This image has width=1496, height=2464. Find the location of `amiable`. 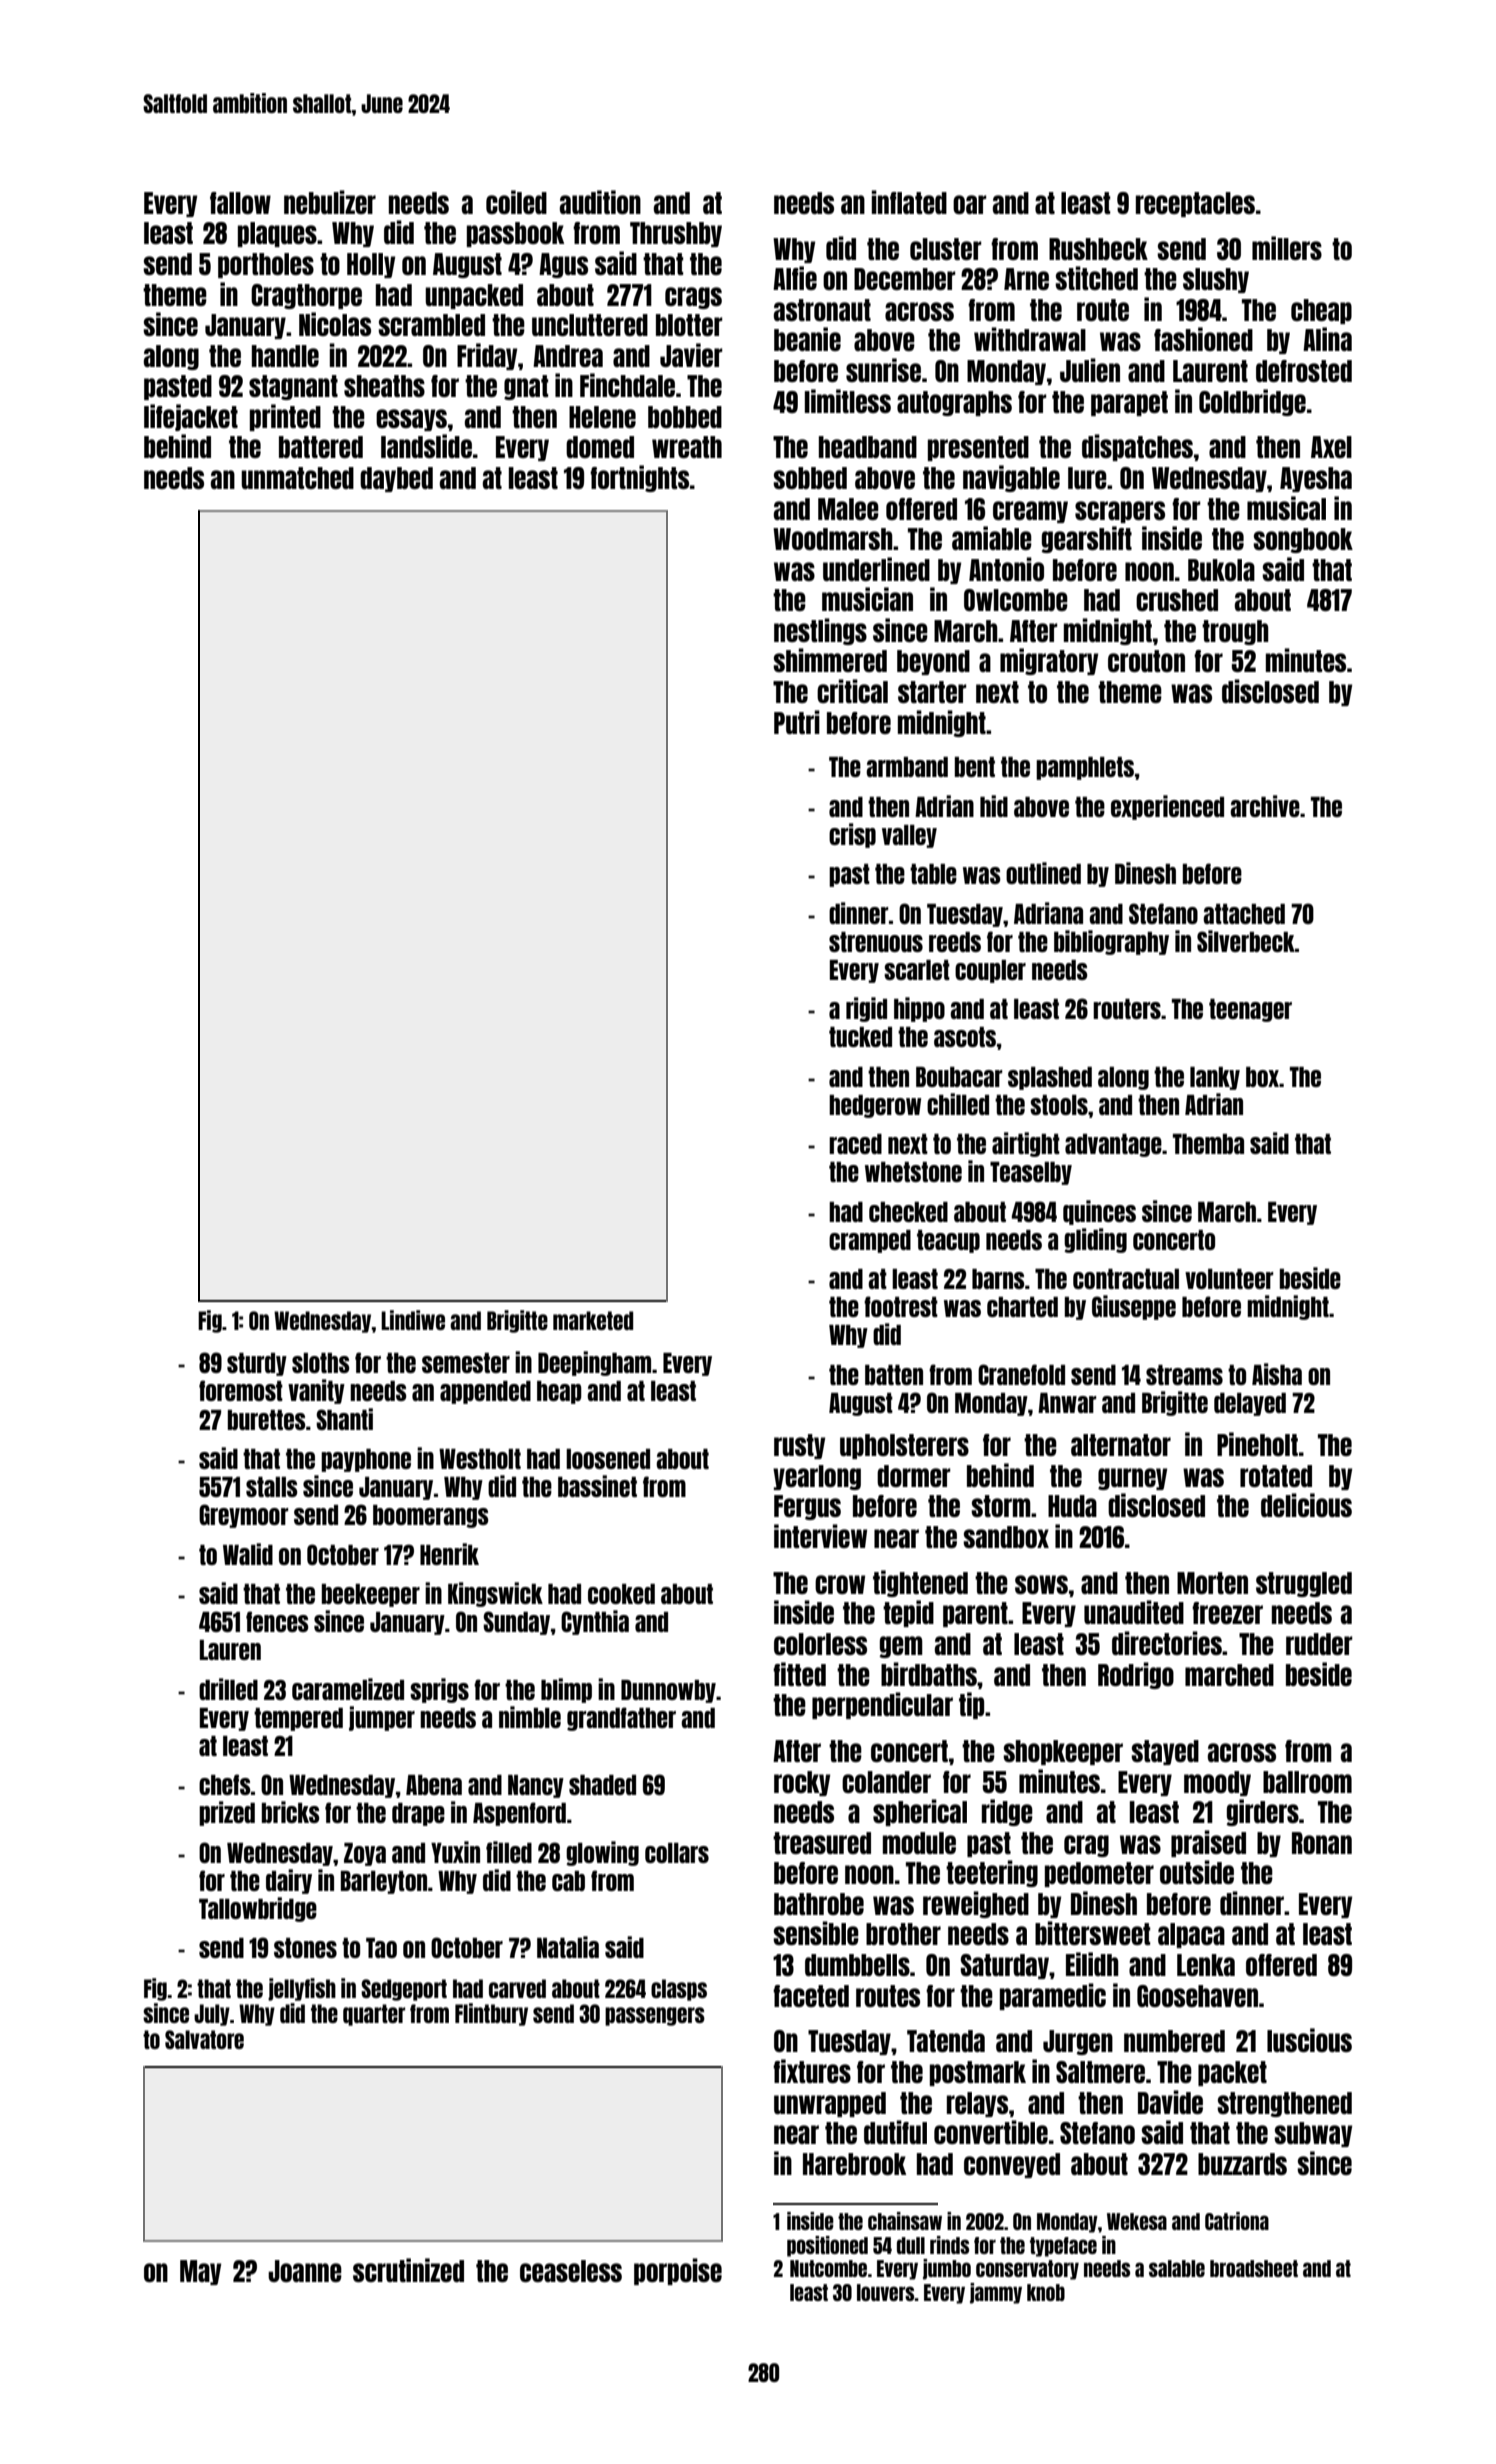

amiable is located at coordinates (992, 538).
